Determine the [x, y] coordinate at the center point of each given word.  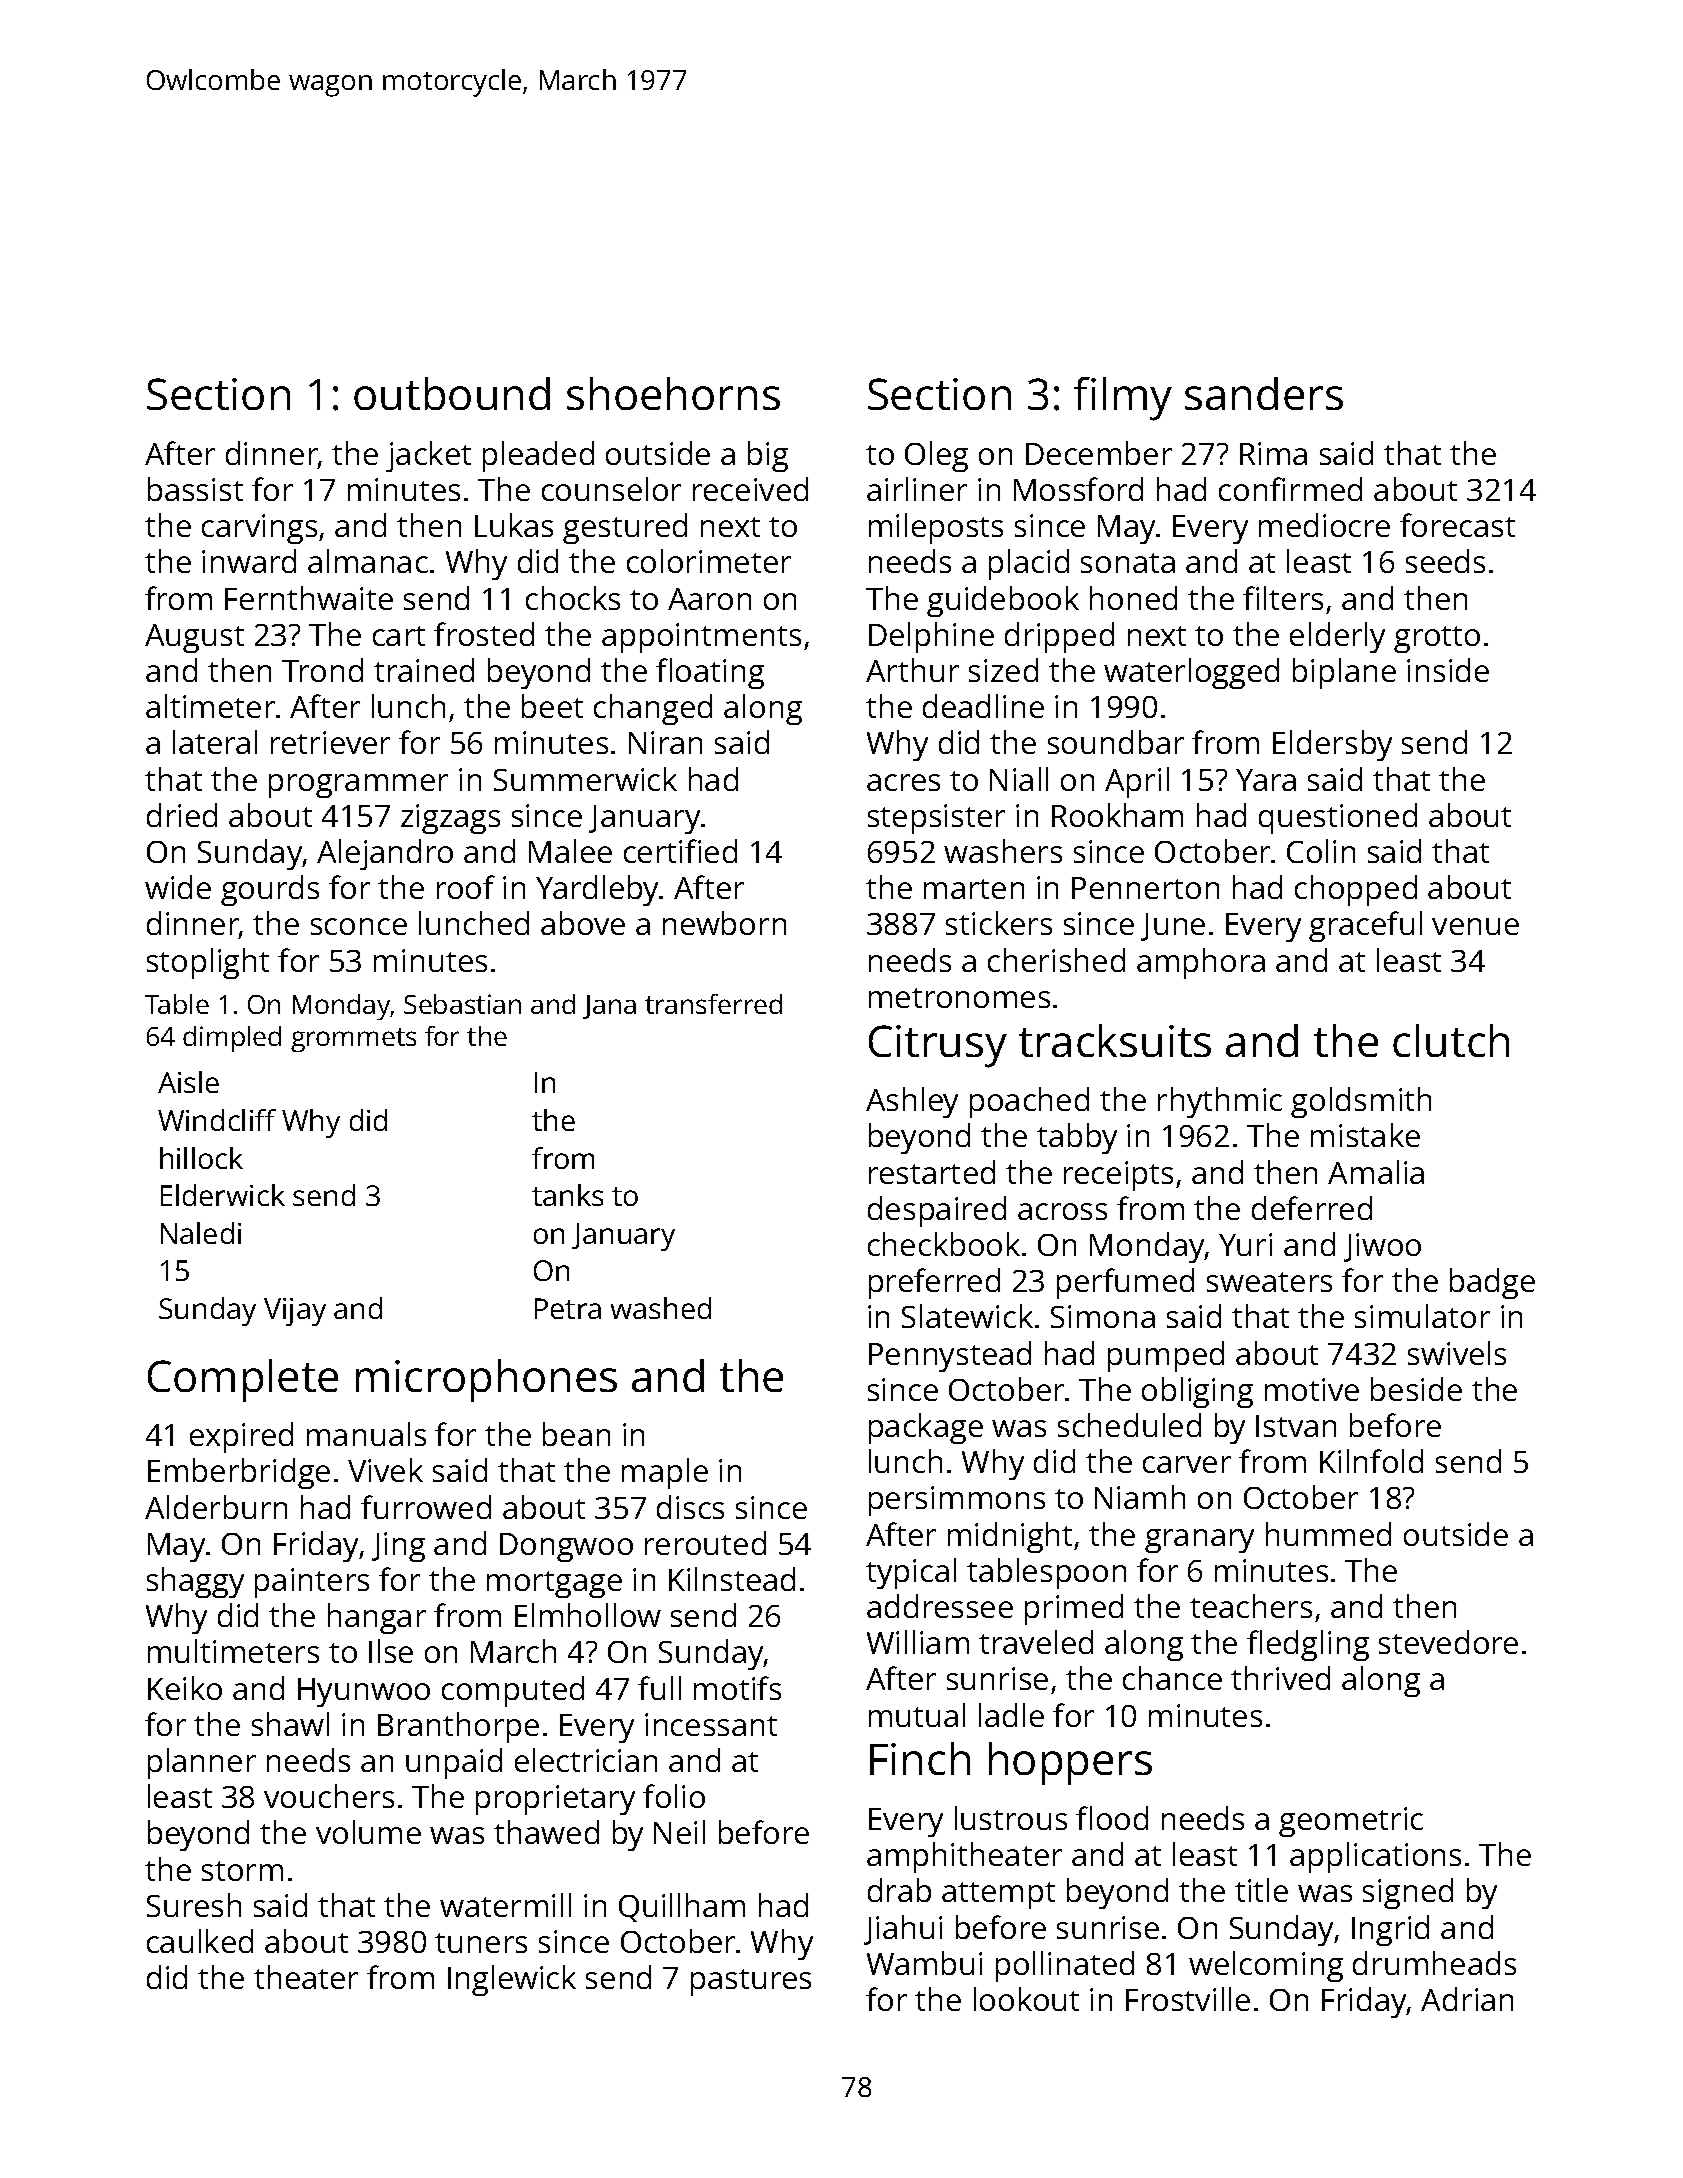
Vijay [295, 1312]
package [926, 1428]
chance [1172, 1678]
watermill [505, 1905]
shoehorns [673, 393]
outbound [452, 393]
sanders [1264, 393]
